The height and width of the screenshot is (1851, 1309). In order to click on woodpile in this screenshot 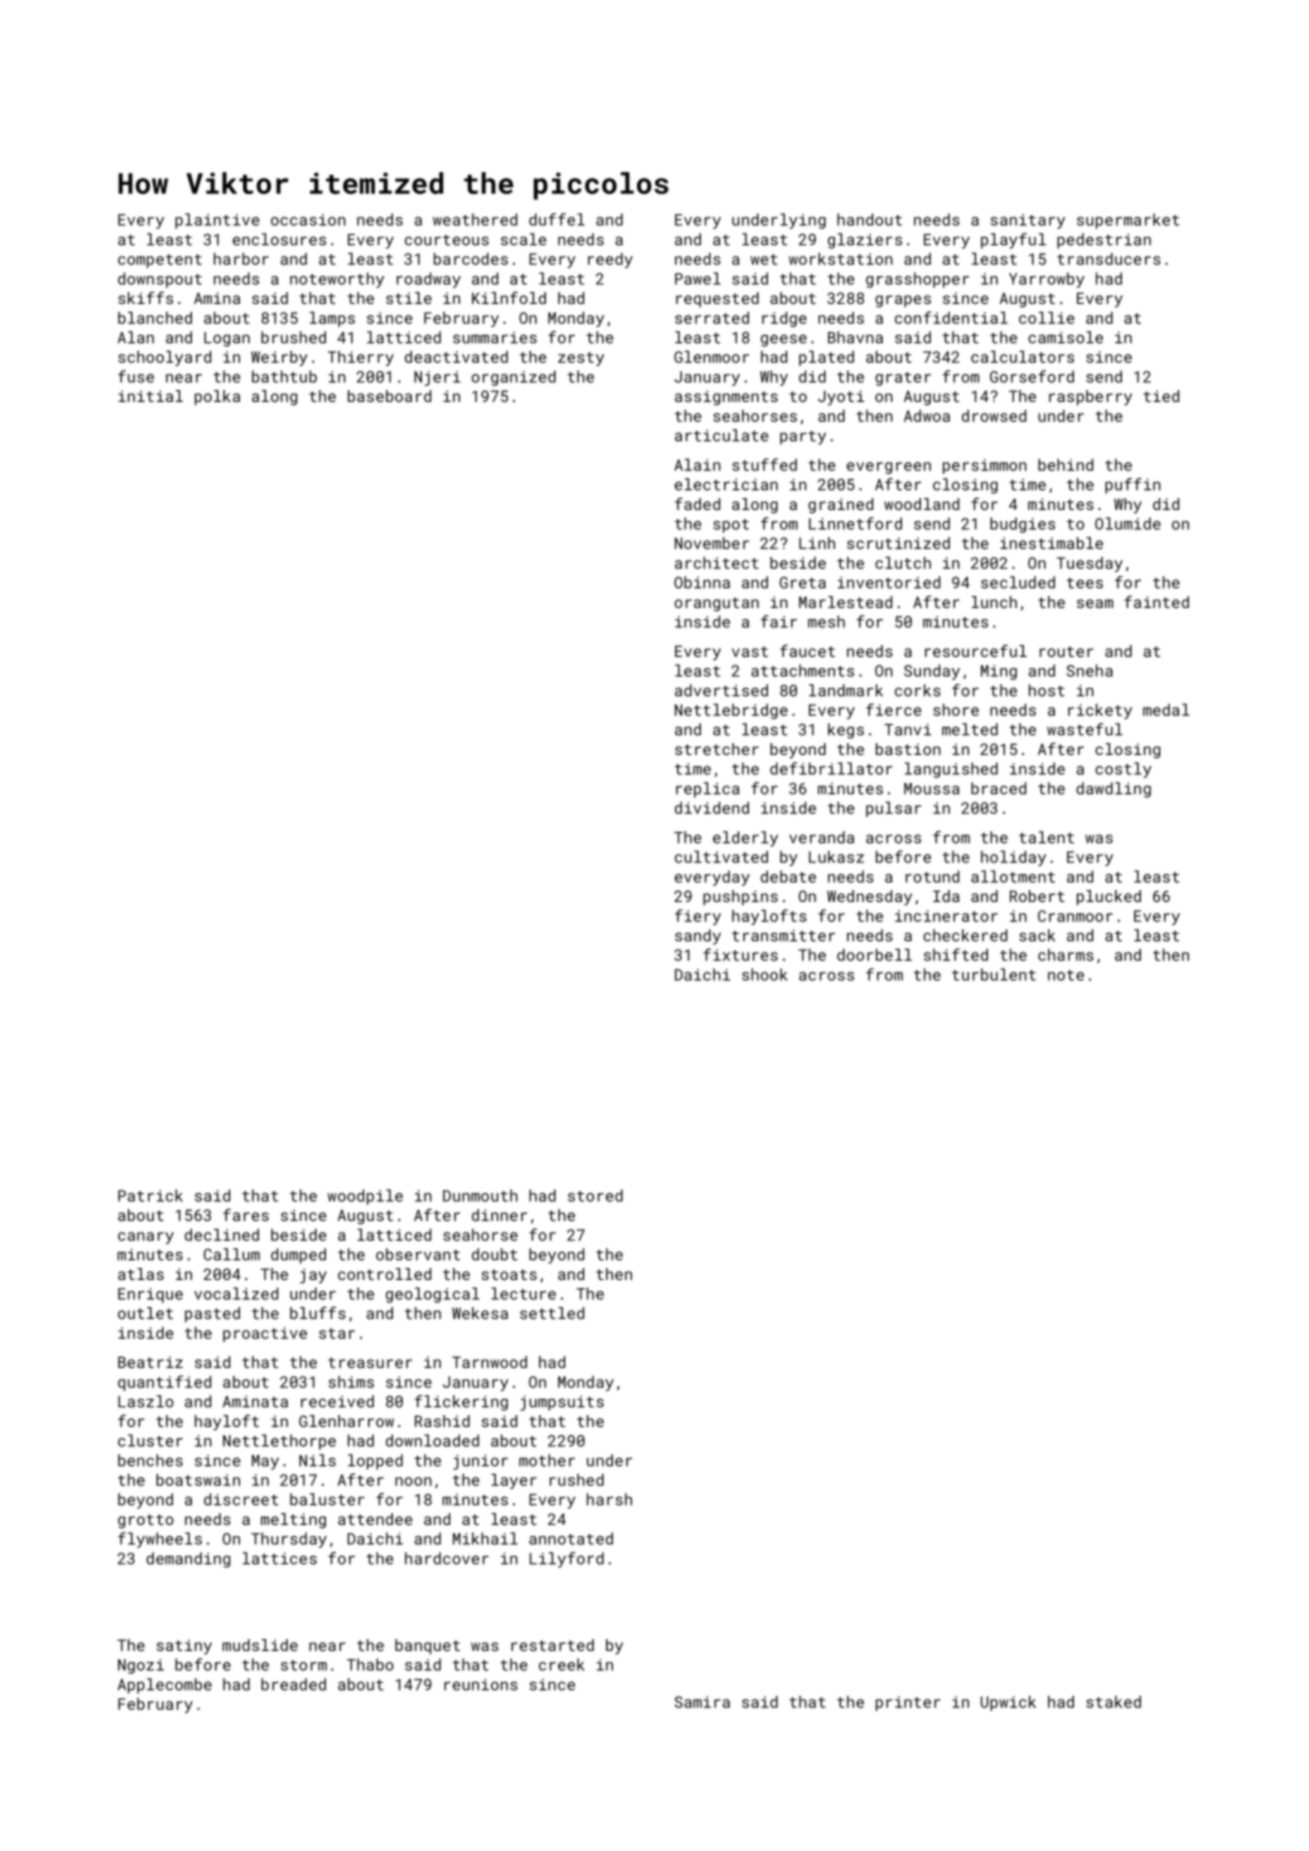, I will do `click(365, 1197)`.
